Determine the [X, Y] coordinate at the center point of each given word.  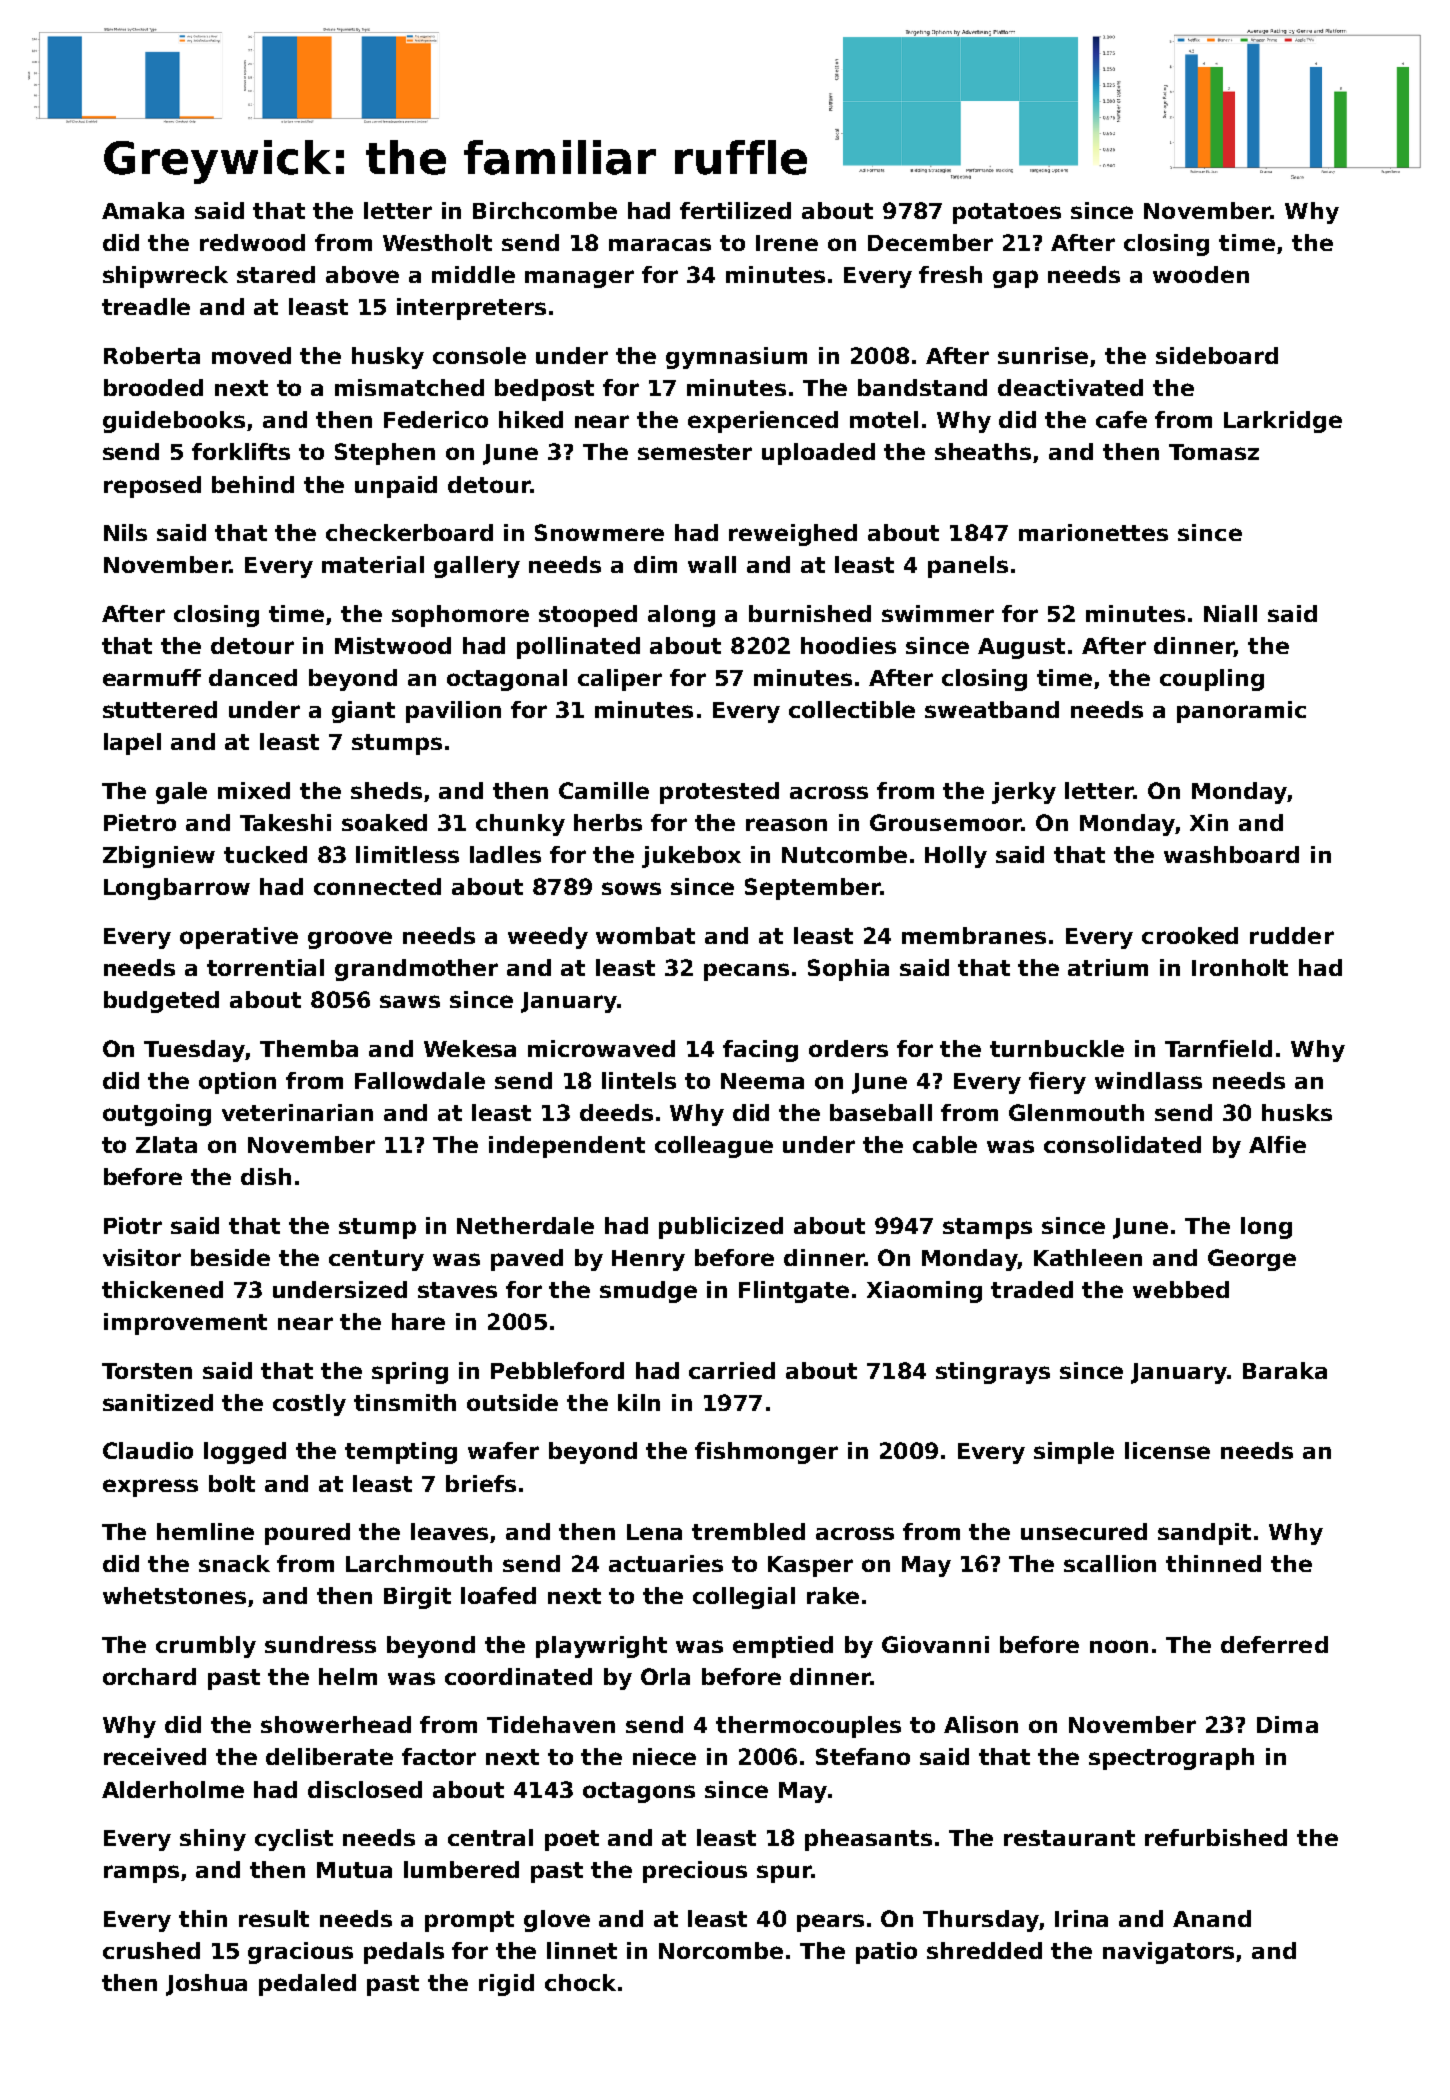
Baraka [1285, 1370]
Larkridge [1283, 422]
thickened [162, 1289]
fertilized [735, 210]
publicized [721, 1228]
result [274, 1918]
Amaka [143, 210]
